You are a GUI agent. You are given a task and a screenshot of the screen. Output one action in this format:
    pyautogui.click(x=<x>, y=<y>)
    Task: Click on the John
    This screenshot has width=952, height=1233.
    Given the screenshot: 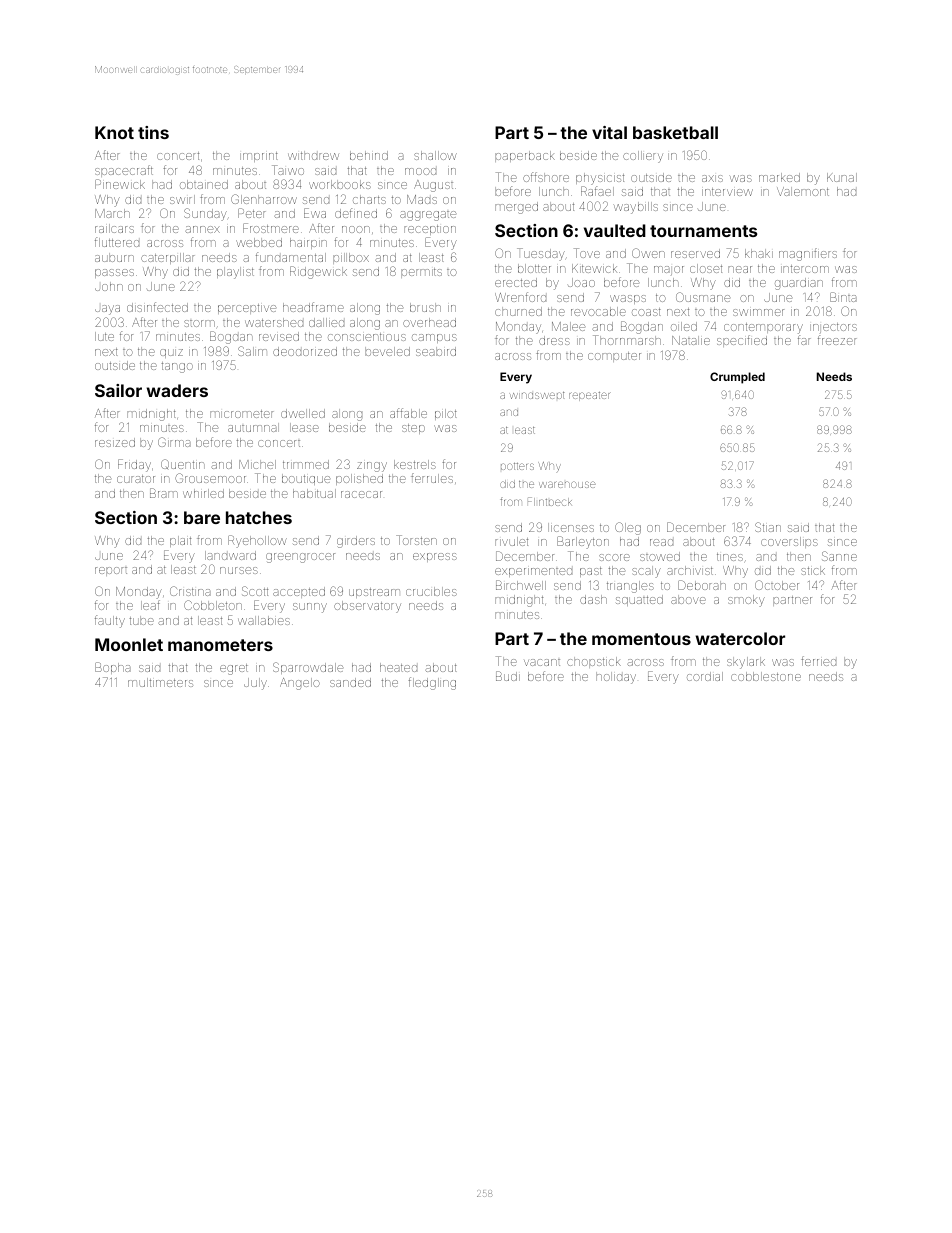 What is the action you would take?
    pyautogui.click(x=109, y=286)
